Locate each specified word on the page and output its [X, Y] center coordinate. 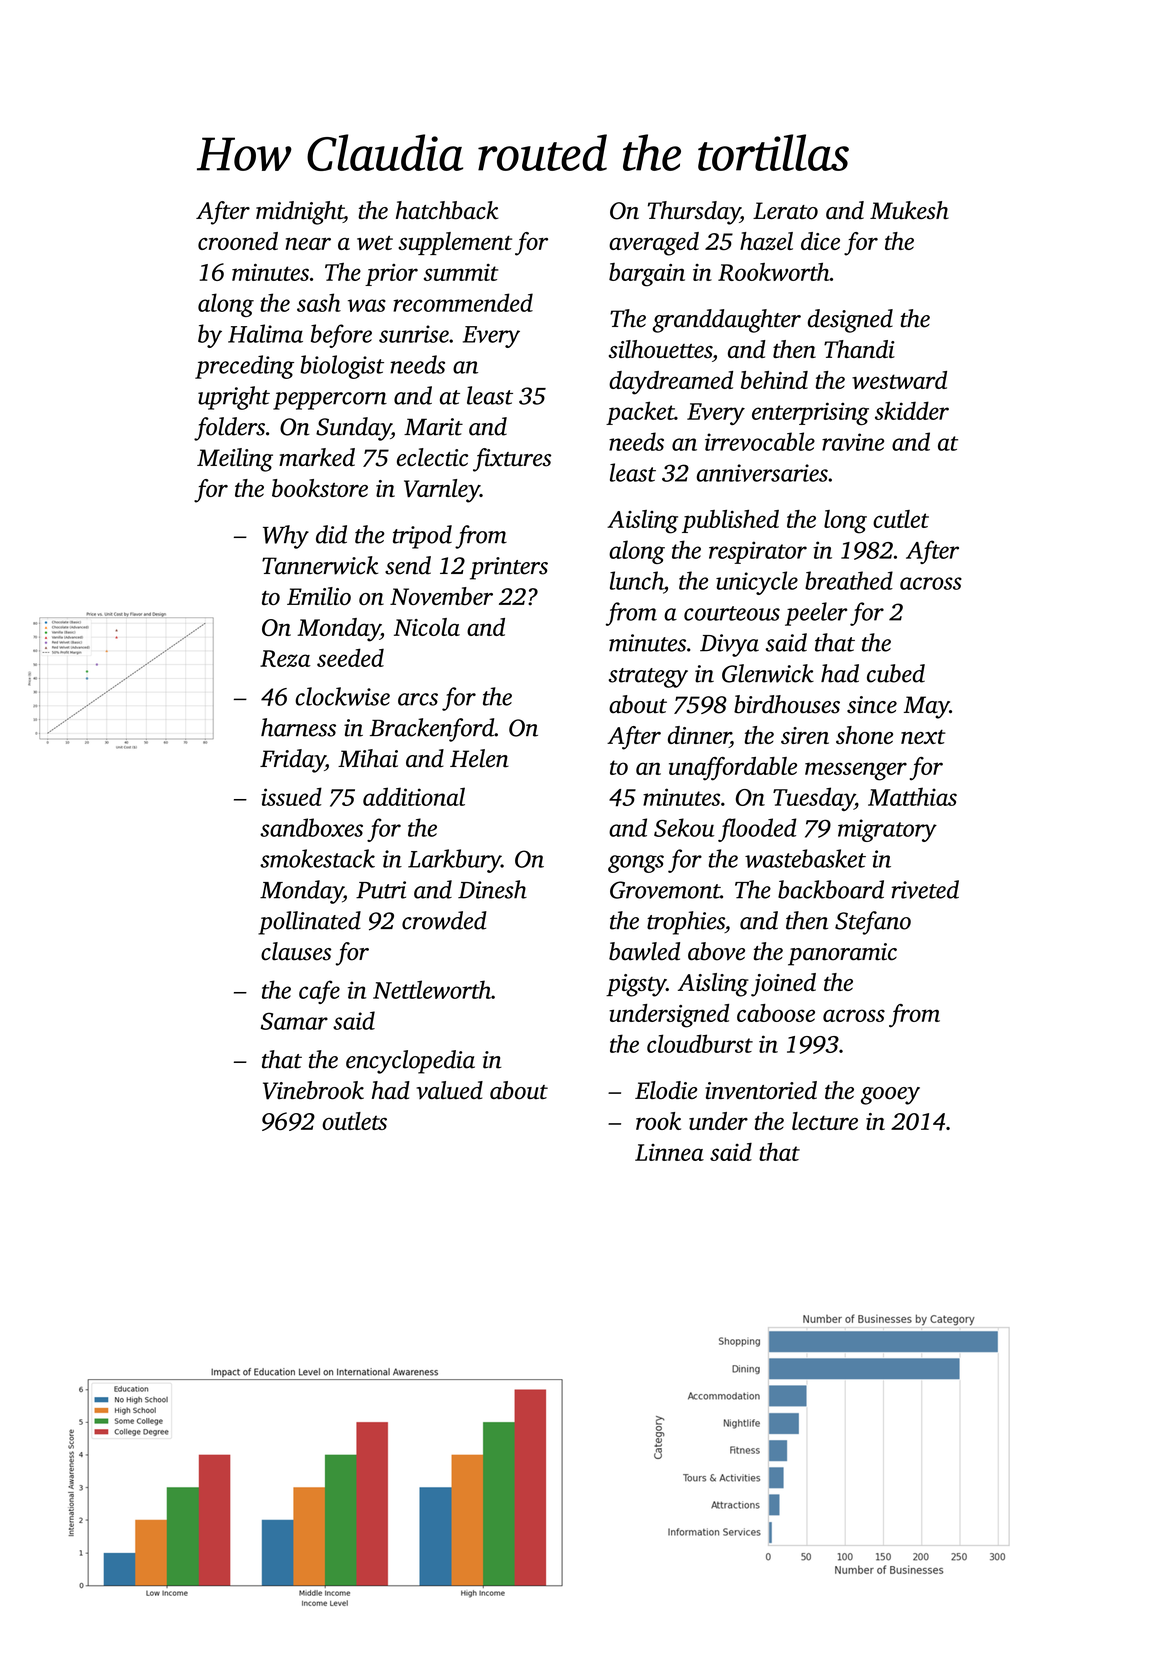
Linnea [669, 1152]
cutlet [901, 519]
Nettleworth [432, 989]
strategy [648, 678]
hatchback [447, 210]
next [923, 737]
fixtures [512, 460]
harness [298, 727]
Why [286, 537]
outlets [354, 1121]
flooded [757, 830]
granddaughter [726, 321]
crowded [444, 920]
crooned [238, 241]
